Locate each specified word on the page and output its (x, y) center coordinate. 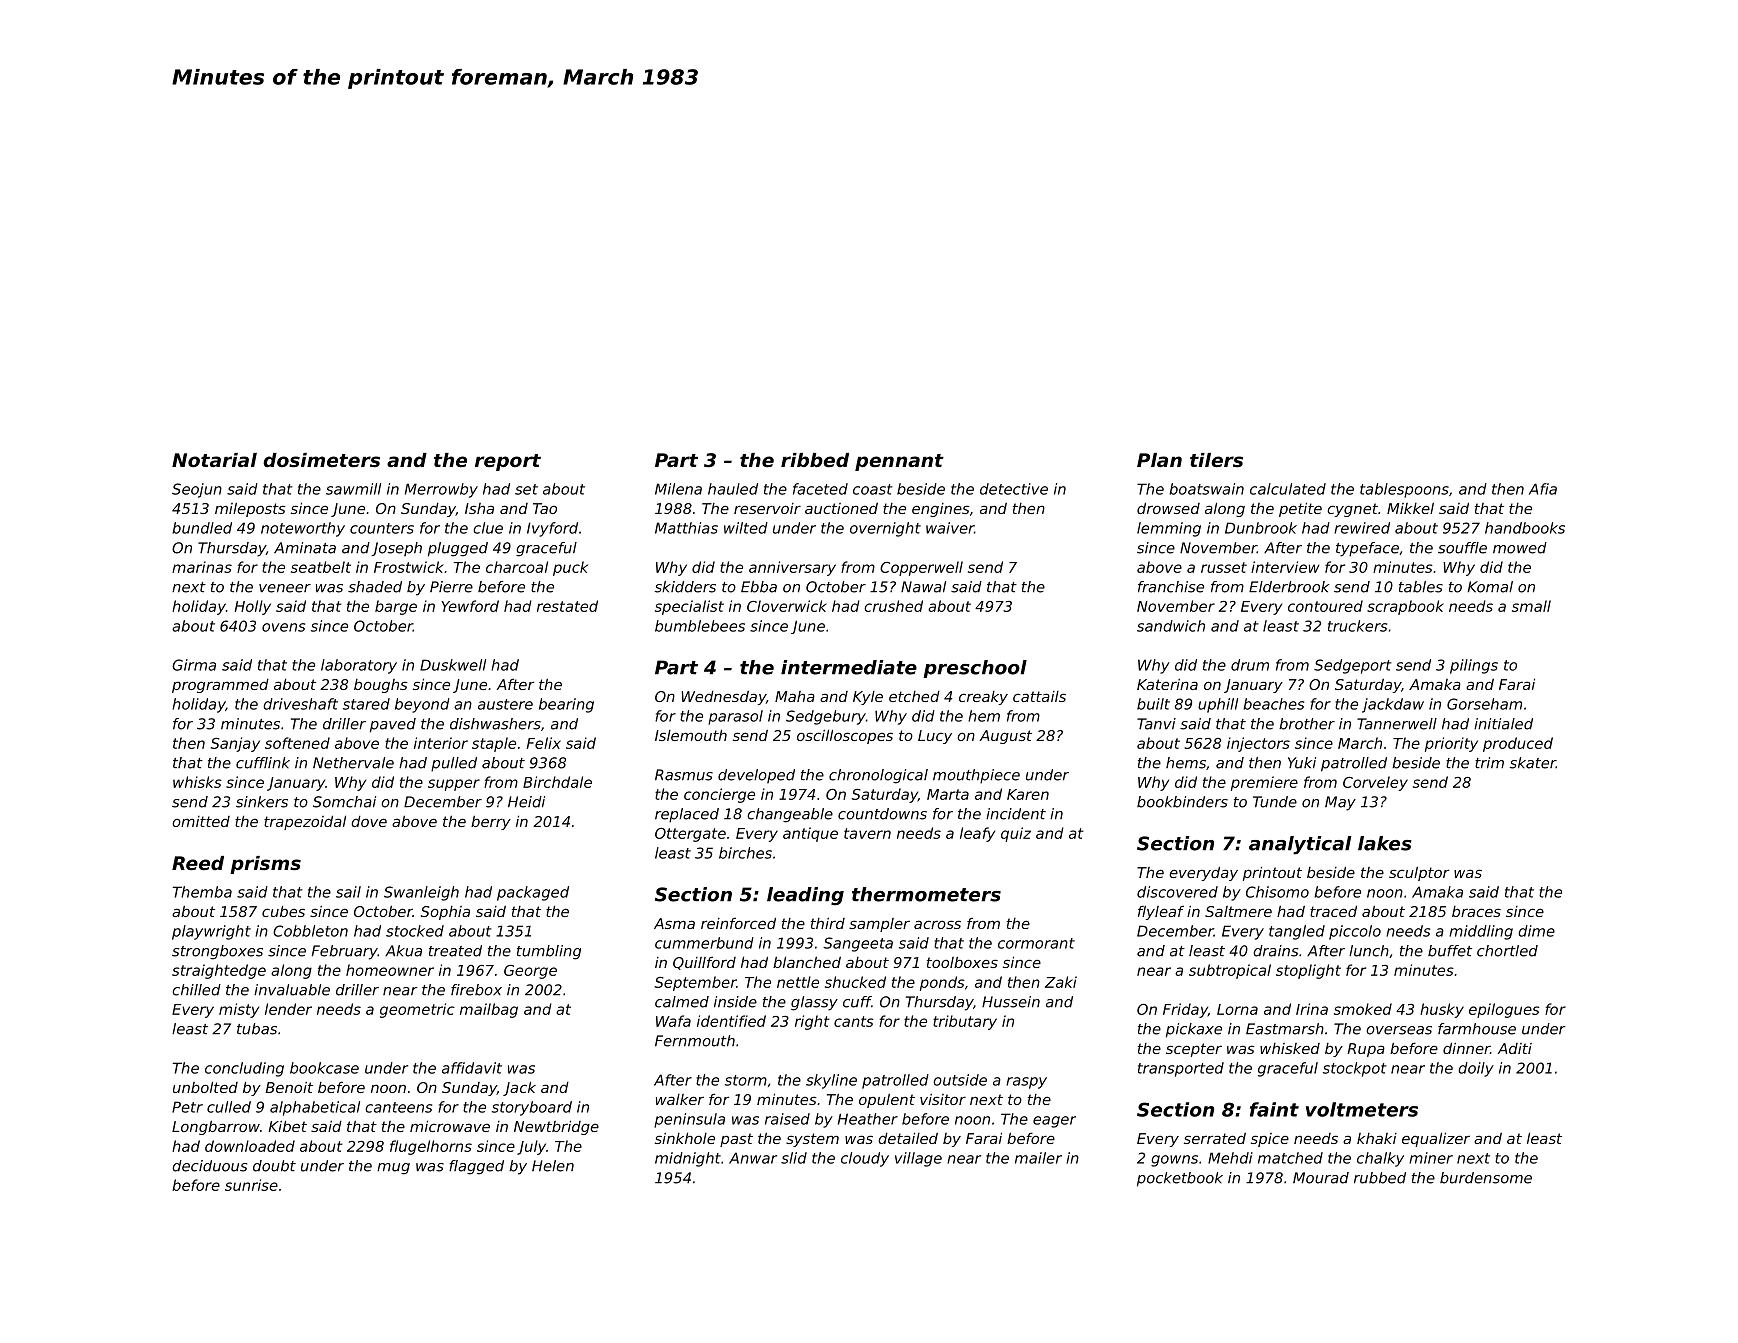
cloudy (865, 1159)
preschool (975, 669)
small (1531, 606)
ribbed (815, 460)
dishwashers (495, 724)
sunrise (251, 1185)
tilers (1216, 460)
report (508, 462)
